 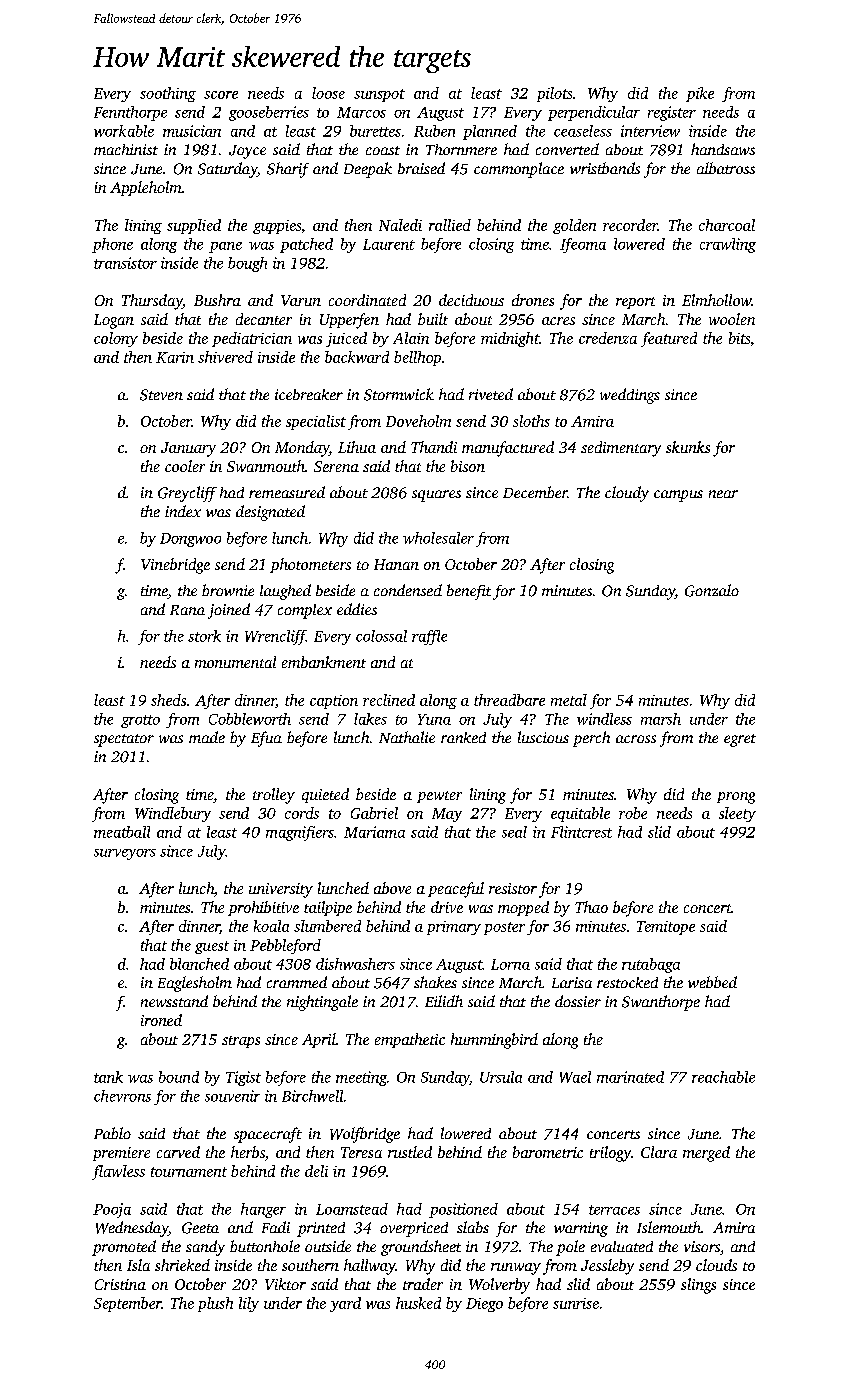 What do you see at coordinates (379, 95) in the screenshot?
I see `sunspot` at bounding box center [379, 95].
